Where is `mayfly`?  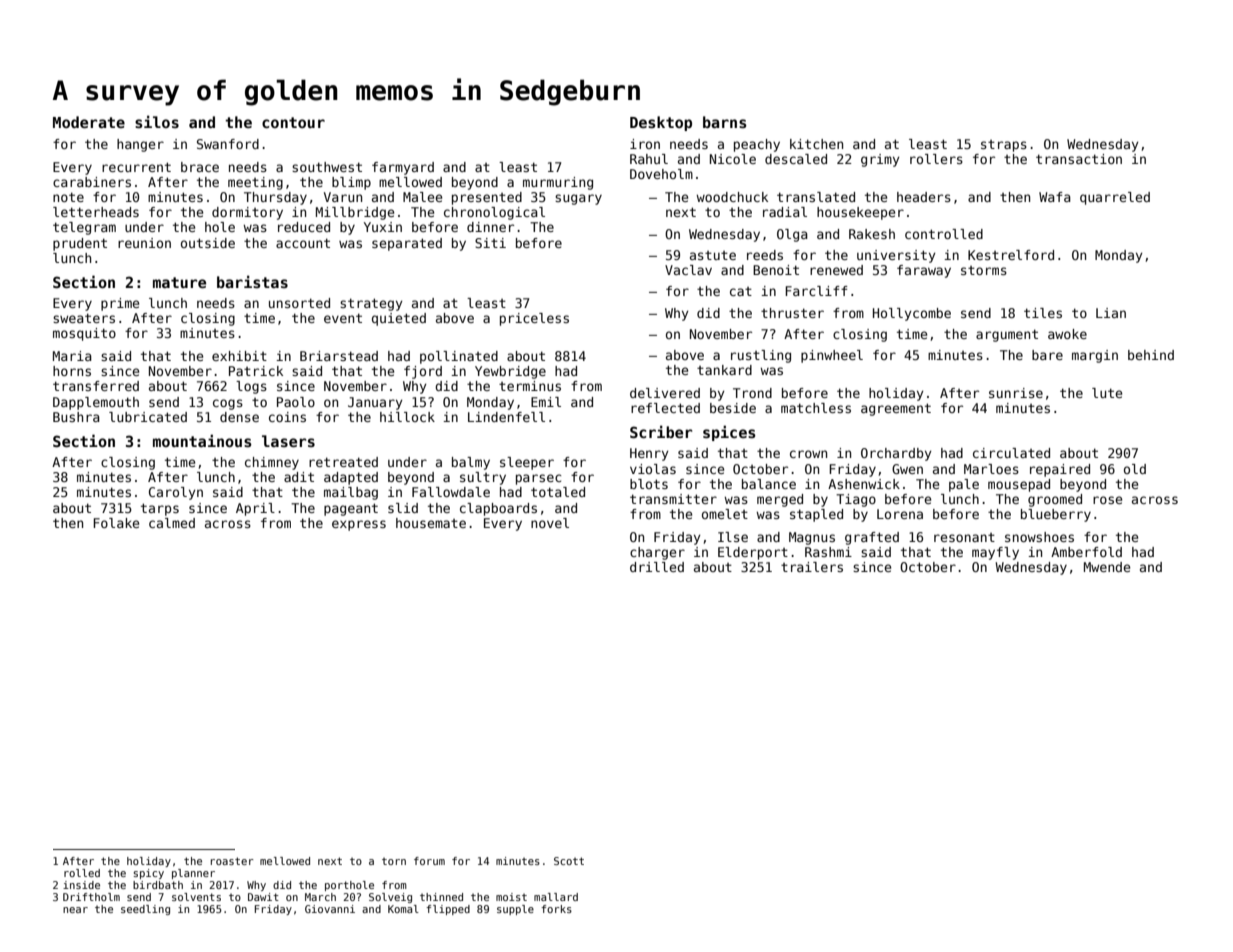 mayfly is located at coordinates (995, 553).
